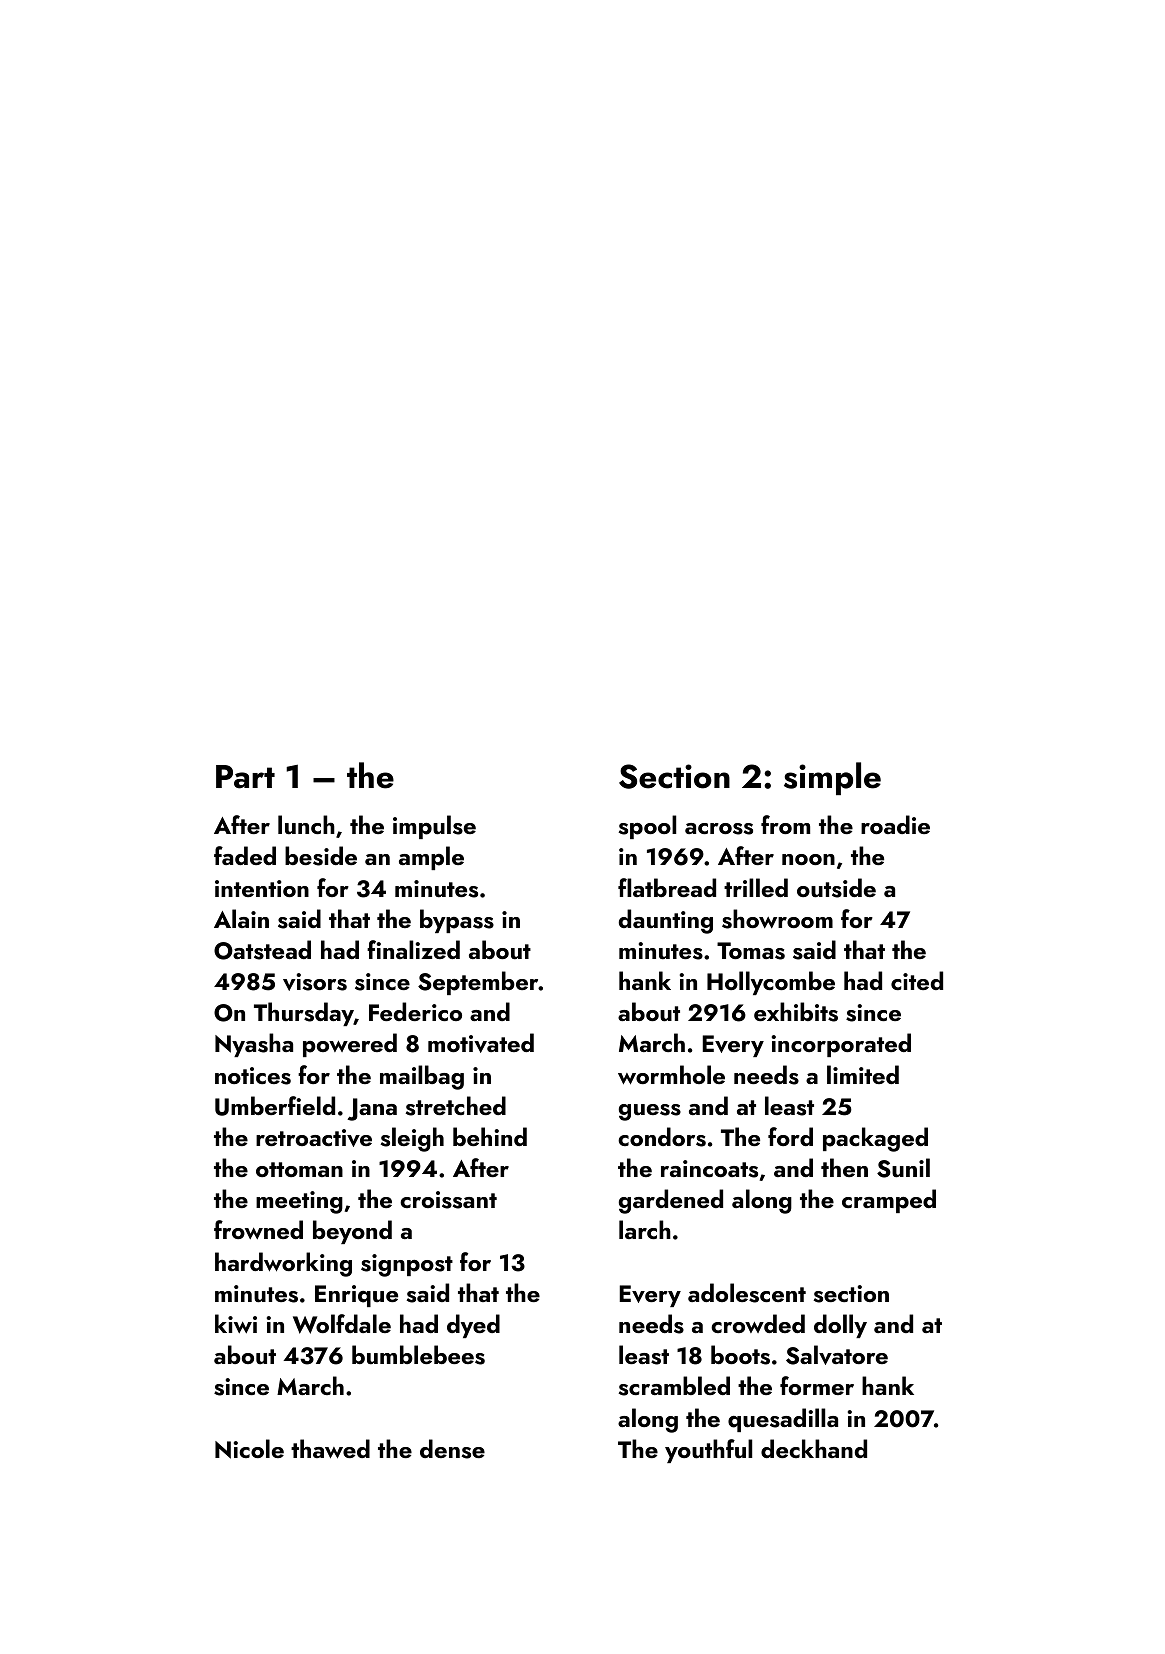 Image resolution: width=1165 pixels, height=1654 pixels. What do you see at coordinates (863, 1074) in the screenshot?
I see `limited` at bounding box center [863, 1074].
